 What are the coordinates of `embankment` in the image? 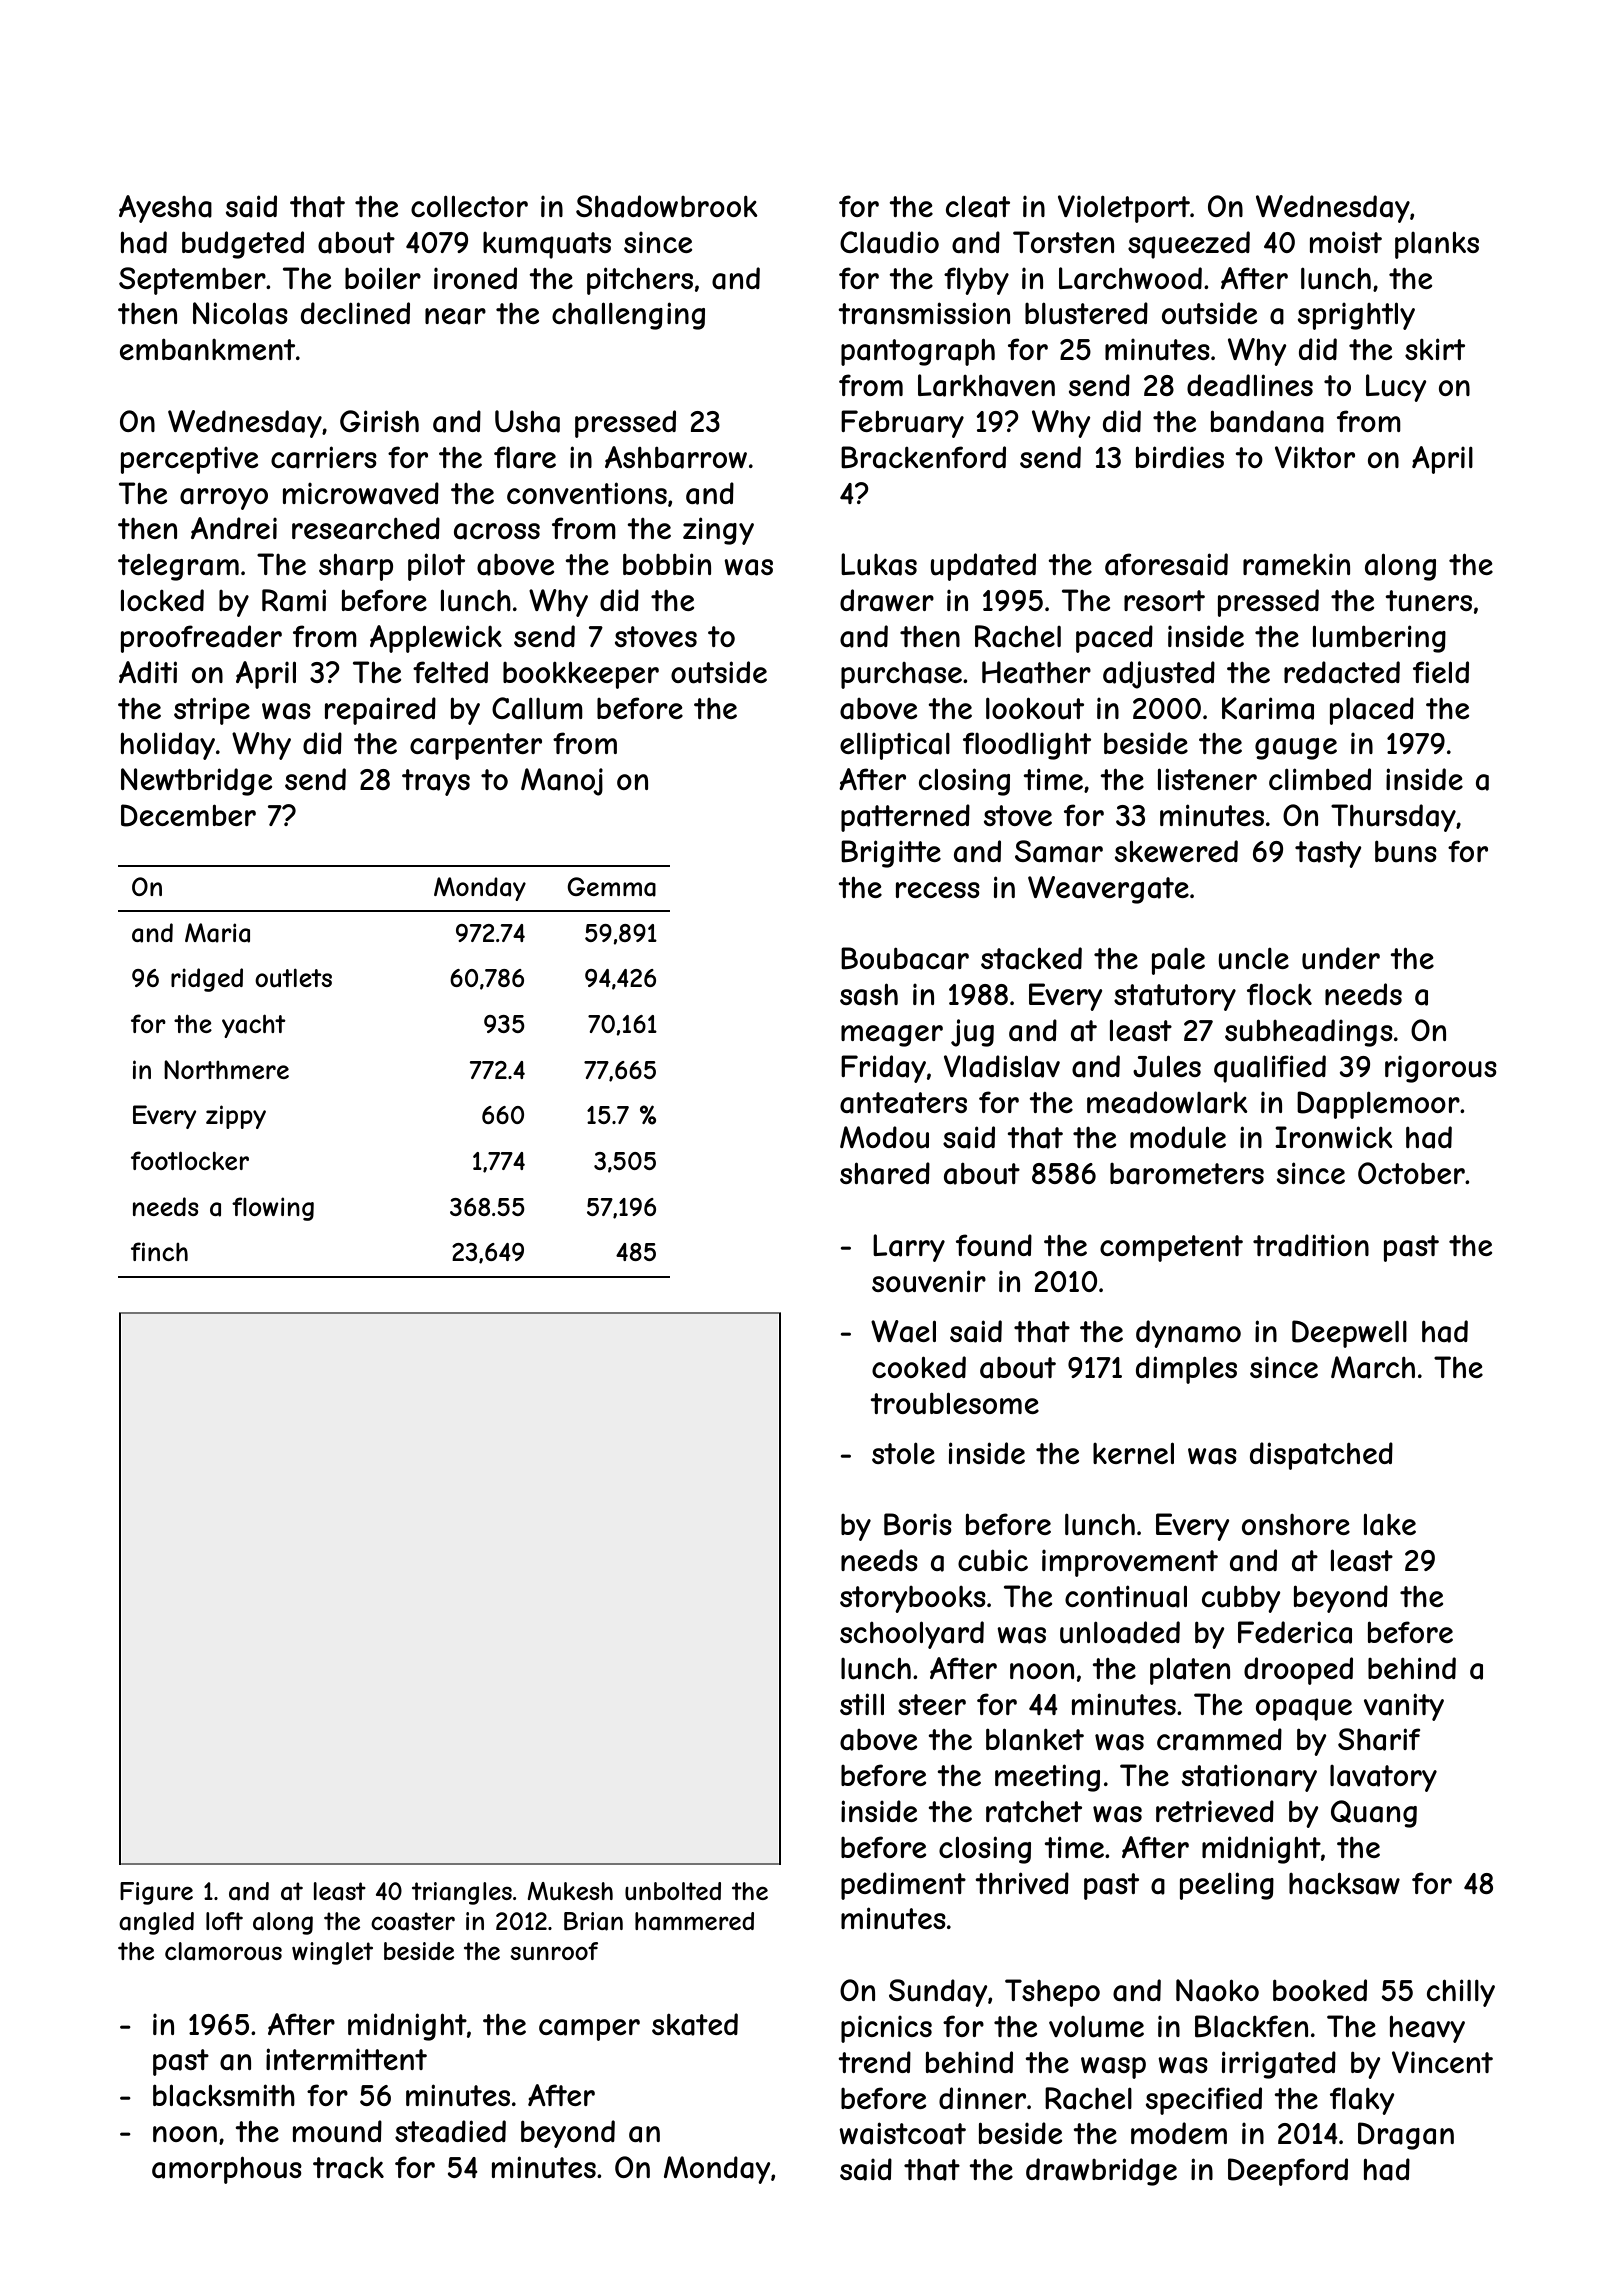 It's located at (207, 350).
